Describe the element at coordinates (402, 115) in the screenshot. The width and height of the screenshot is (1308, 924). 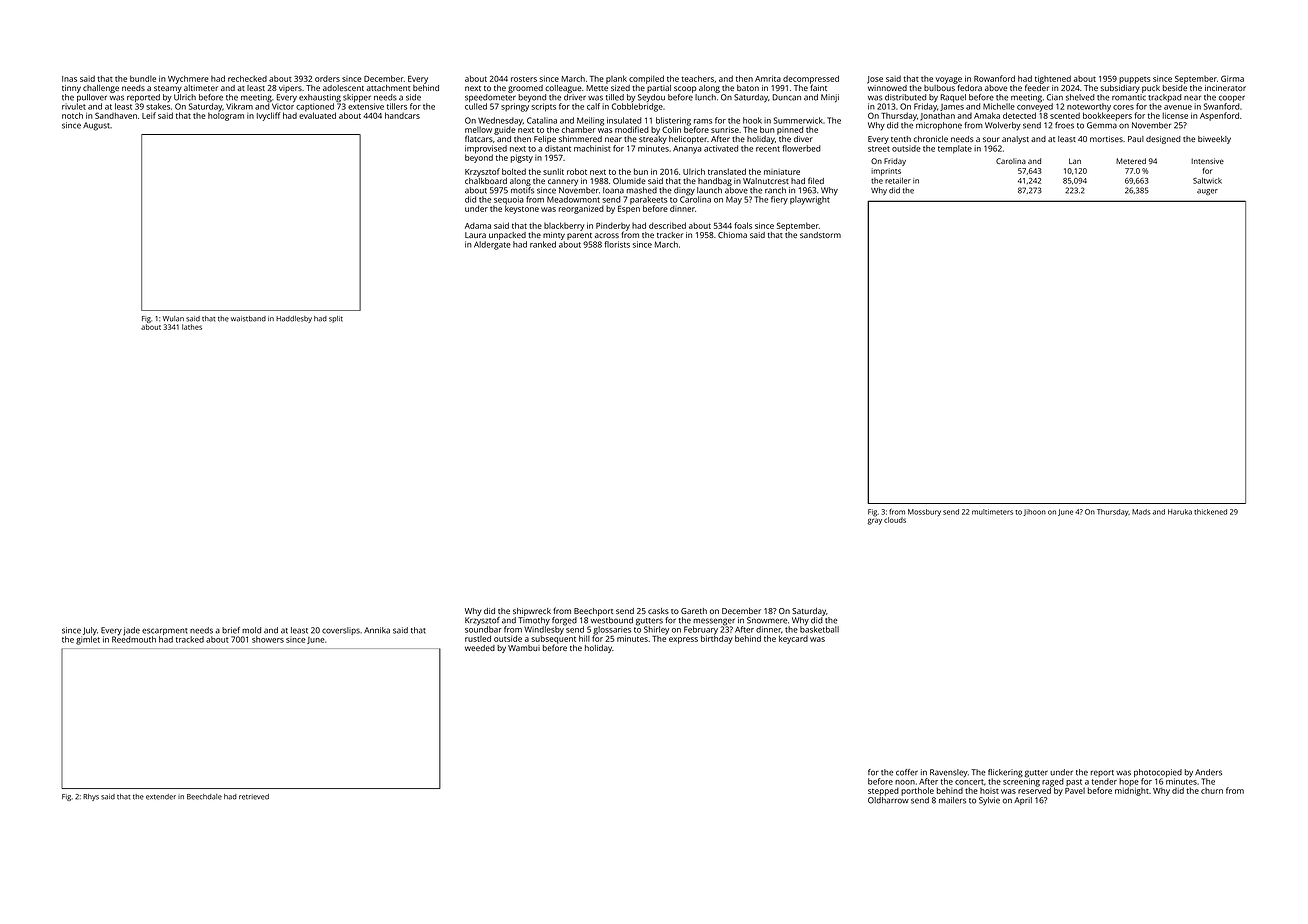
I see `handcars` at that location.
